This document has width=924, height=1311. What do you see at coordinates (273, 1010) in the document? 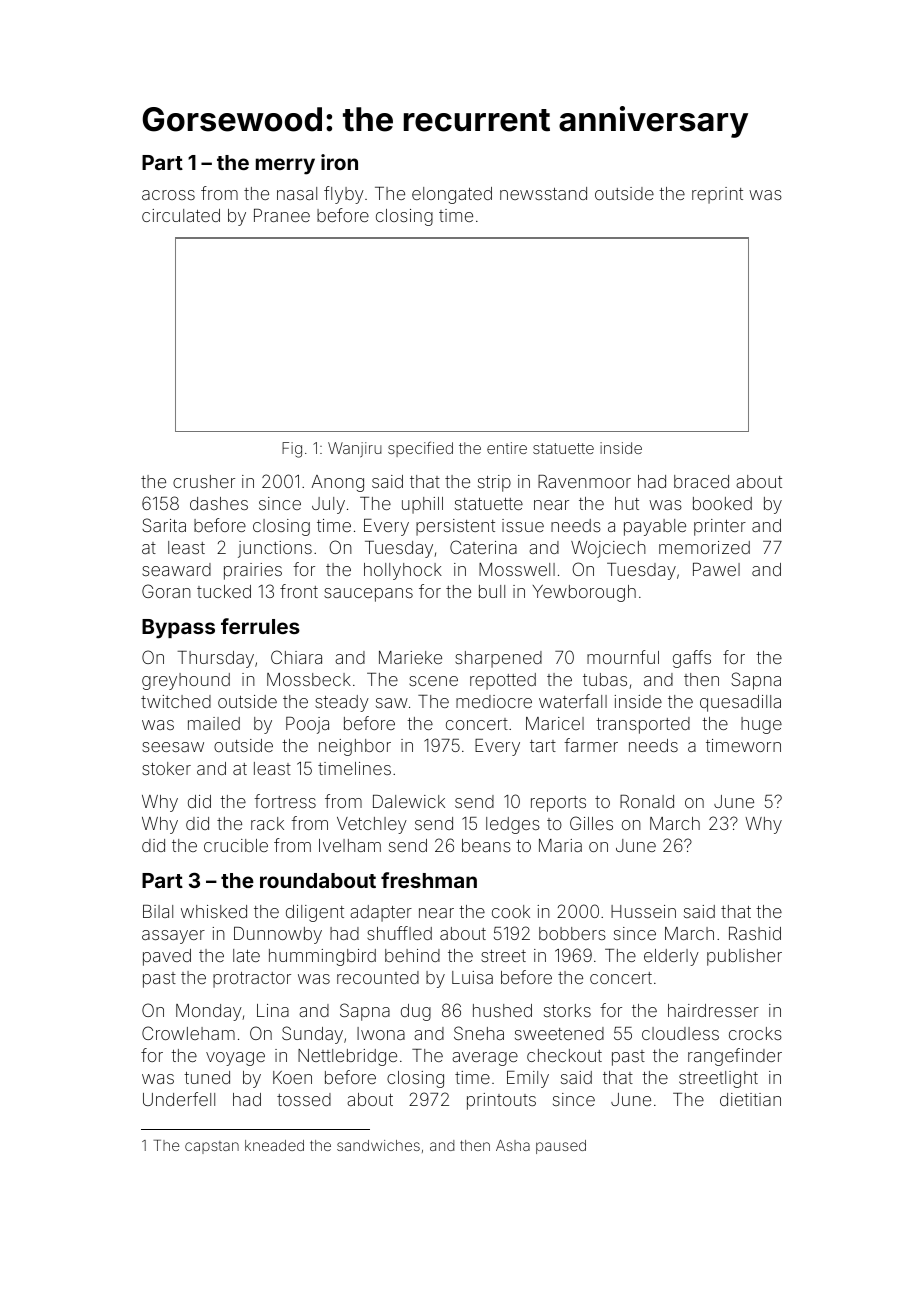
I see `Lina` at bounding box center [273, 1010].
